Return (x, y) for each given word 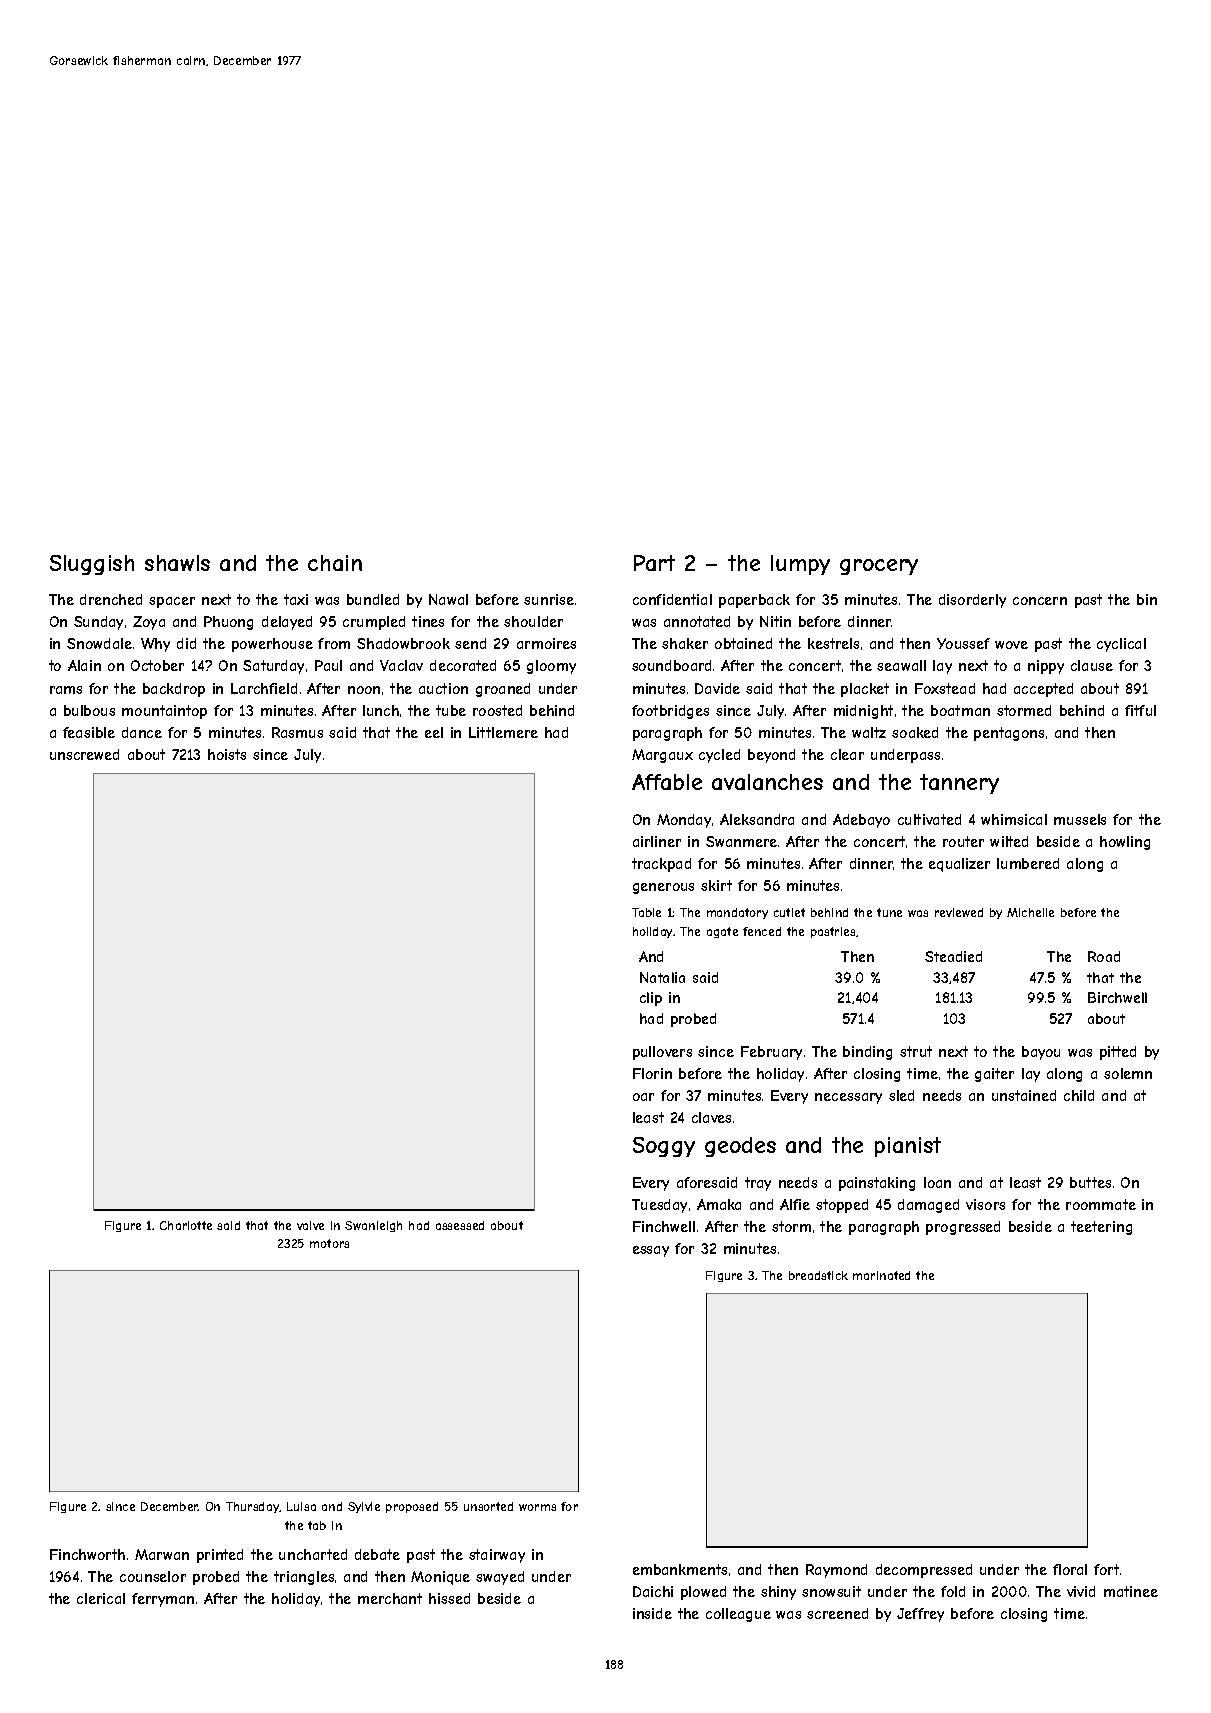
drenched (111, 599)
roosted (497, 710)
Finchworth (87, 1554)
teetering (1101, 1228)
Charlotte (186, 1225)
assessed (460, 1225)
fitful (1140, 710)
